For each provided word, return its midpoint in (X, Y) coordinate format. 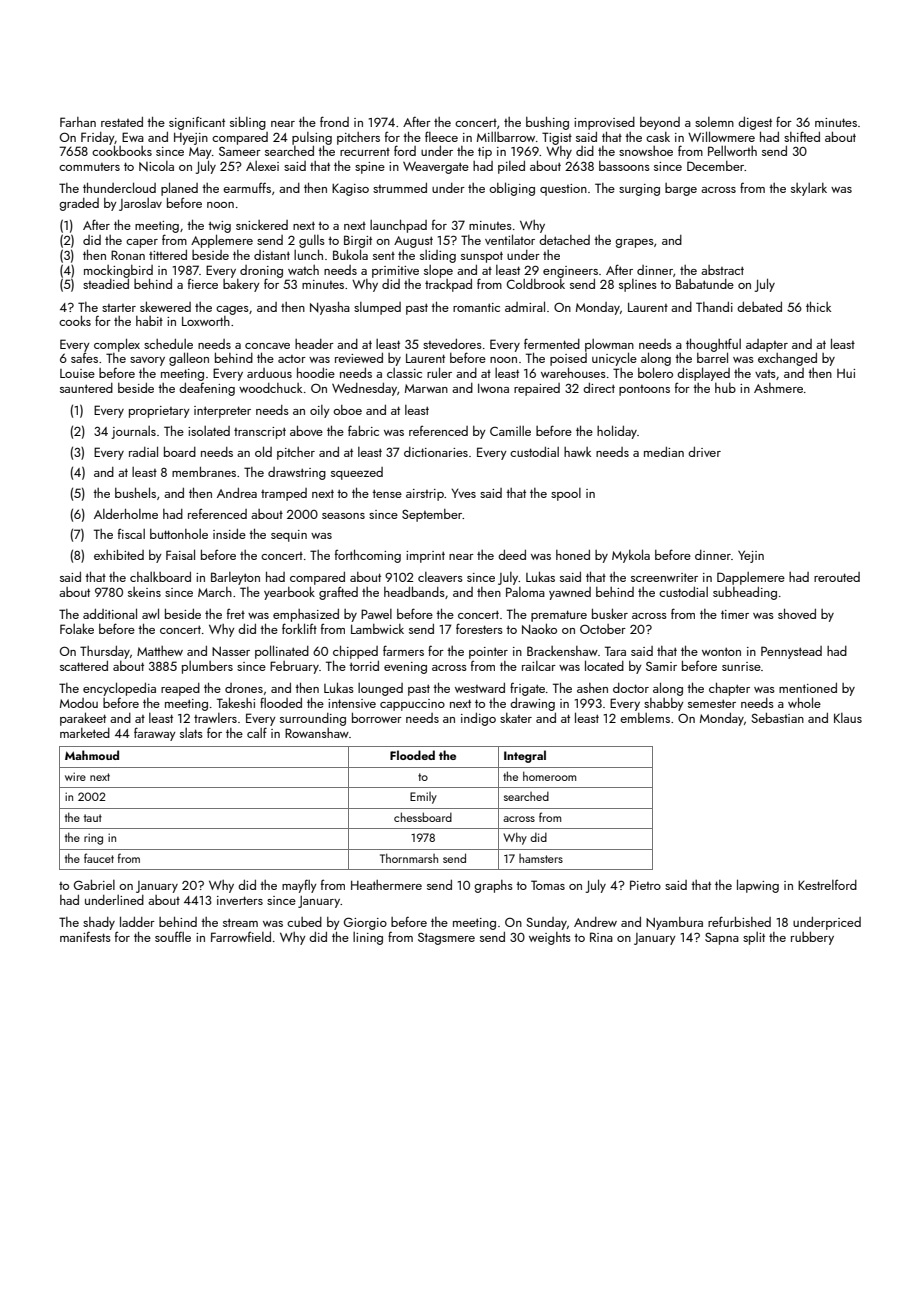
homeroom (549, 776)
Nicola (156, 166)
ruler (439, 372)
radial (143, 451)
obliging (512, 189)
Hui (846, 373)
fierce (203, 283)
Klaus (848, 718)
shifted (802, 136)
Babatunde (705, 284)
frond (334, 121)
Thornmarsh (409, 858)
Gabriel (94, 885)
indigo (478, 719)
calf (257, 732)
